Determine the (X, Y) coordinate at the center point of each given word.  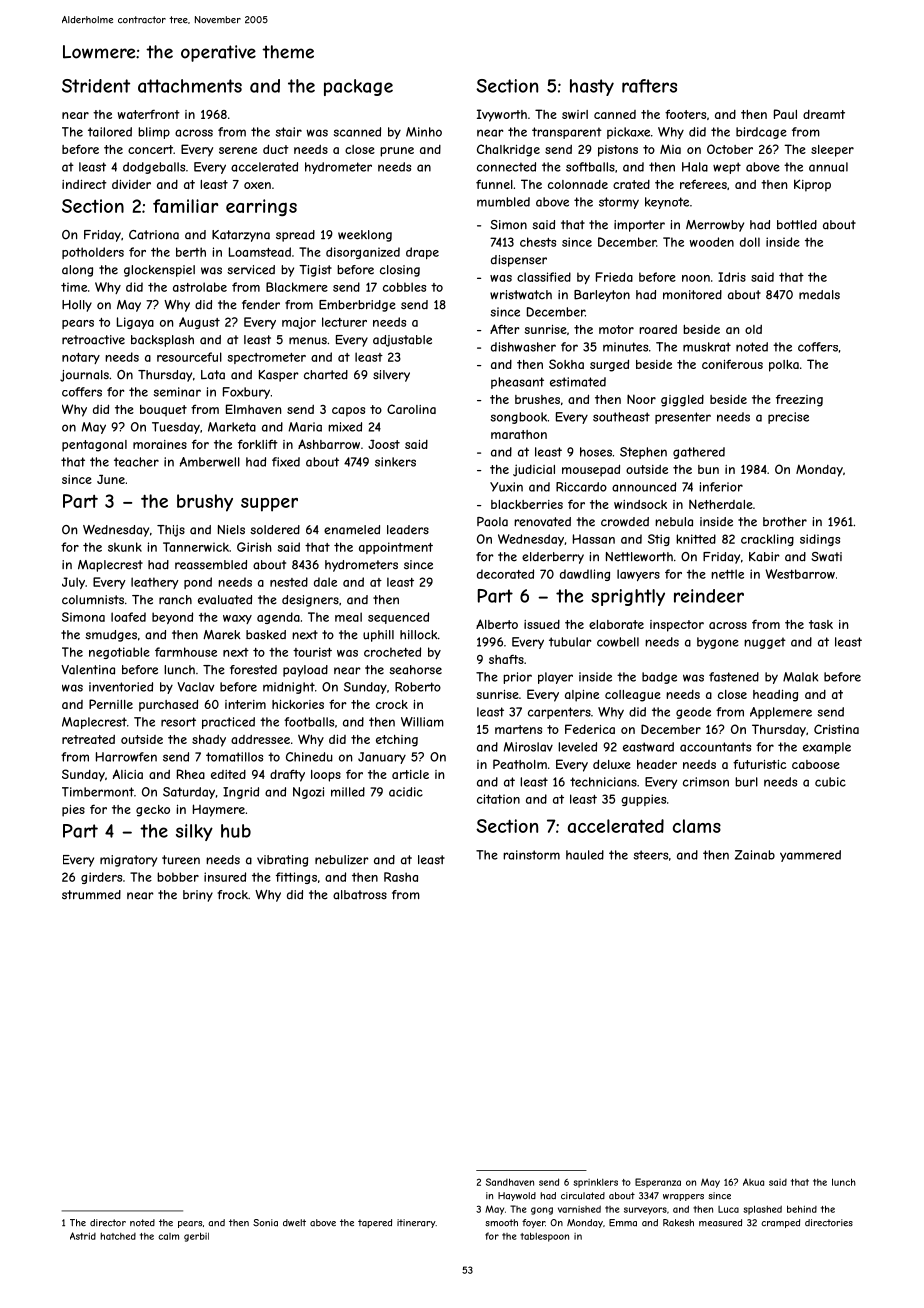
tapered (375, 1223)
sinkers (395, 462)
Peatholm (520, 764)
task (821, 624)
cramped (780, 1223)
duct (276, 149)
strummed (91, 895)
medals (819, 295)
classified (544, 277)
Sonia (265, 1223)
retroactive (93, 340)
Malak (800, 677)
